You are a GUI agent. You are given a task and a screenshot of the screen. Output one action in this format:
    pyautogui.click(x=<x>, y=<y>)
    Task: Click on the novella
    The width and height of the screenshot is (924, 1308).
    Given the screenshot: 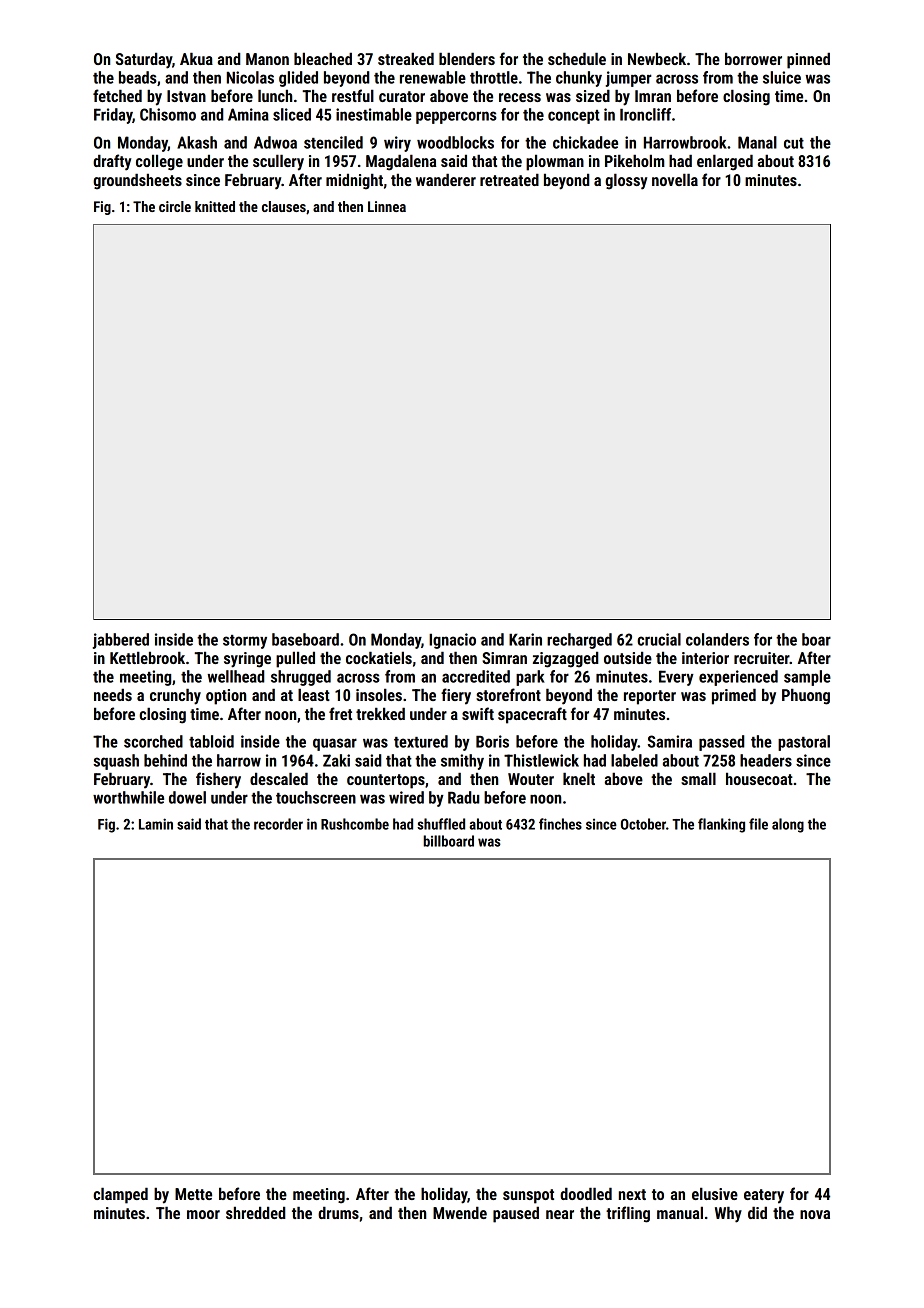 What is the action you would take?
    pyautogui.click(x=675, y=179)
